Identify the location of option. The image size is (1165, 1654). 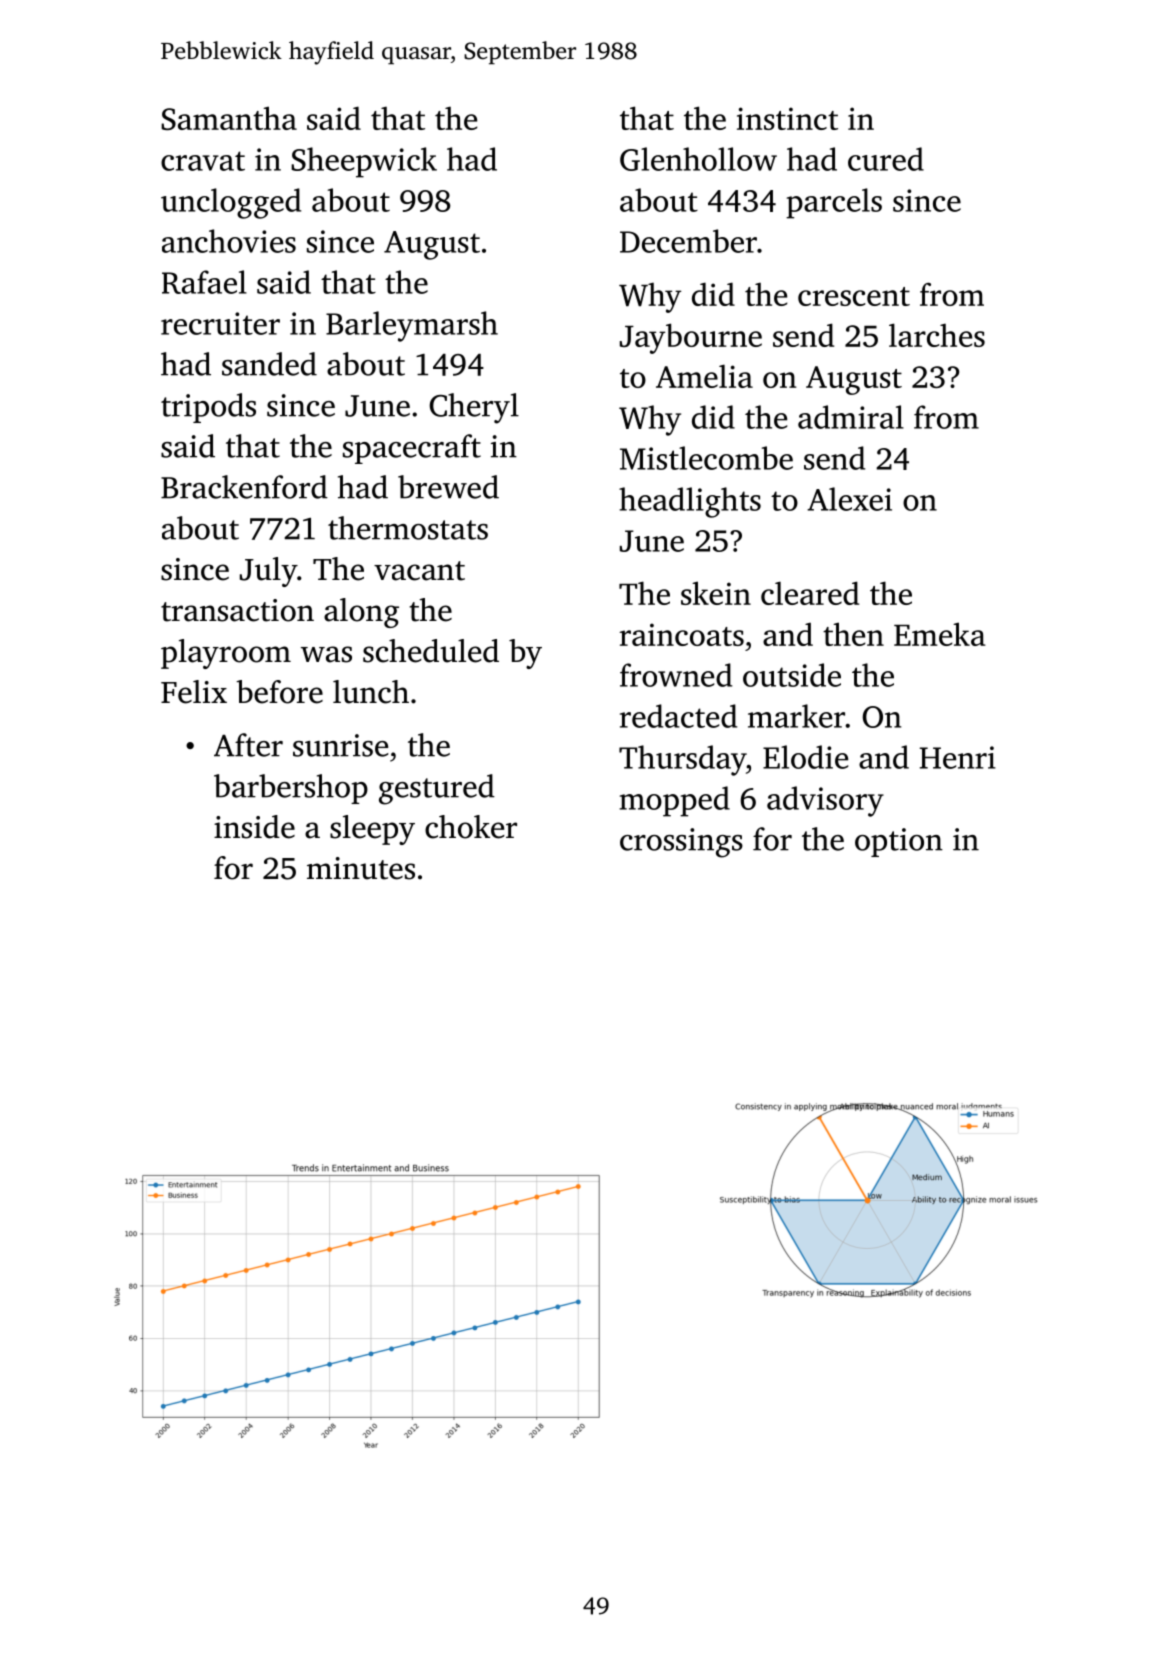
(899, 842).
